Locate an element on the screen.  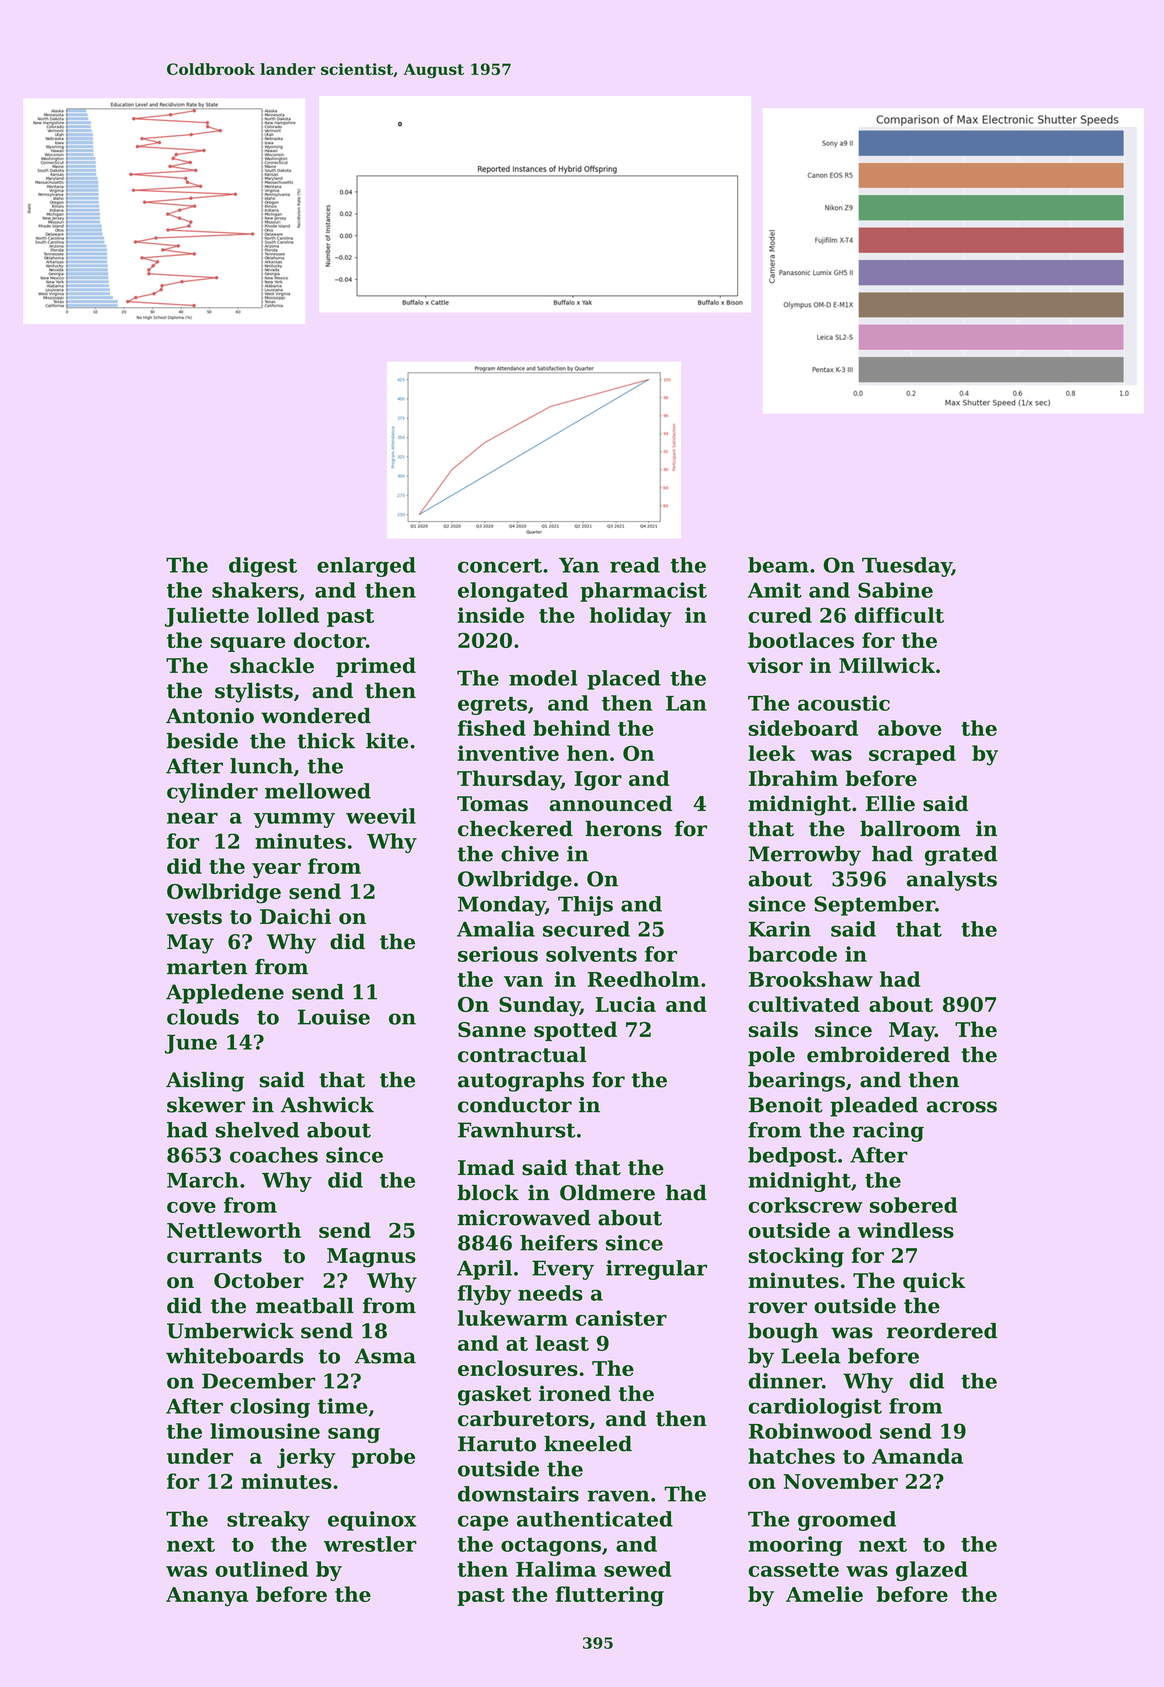
closing is located at coordinates (270, 1408).
